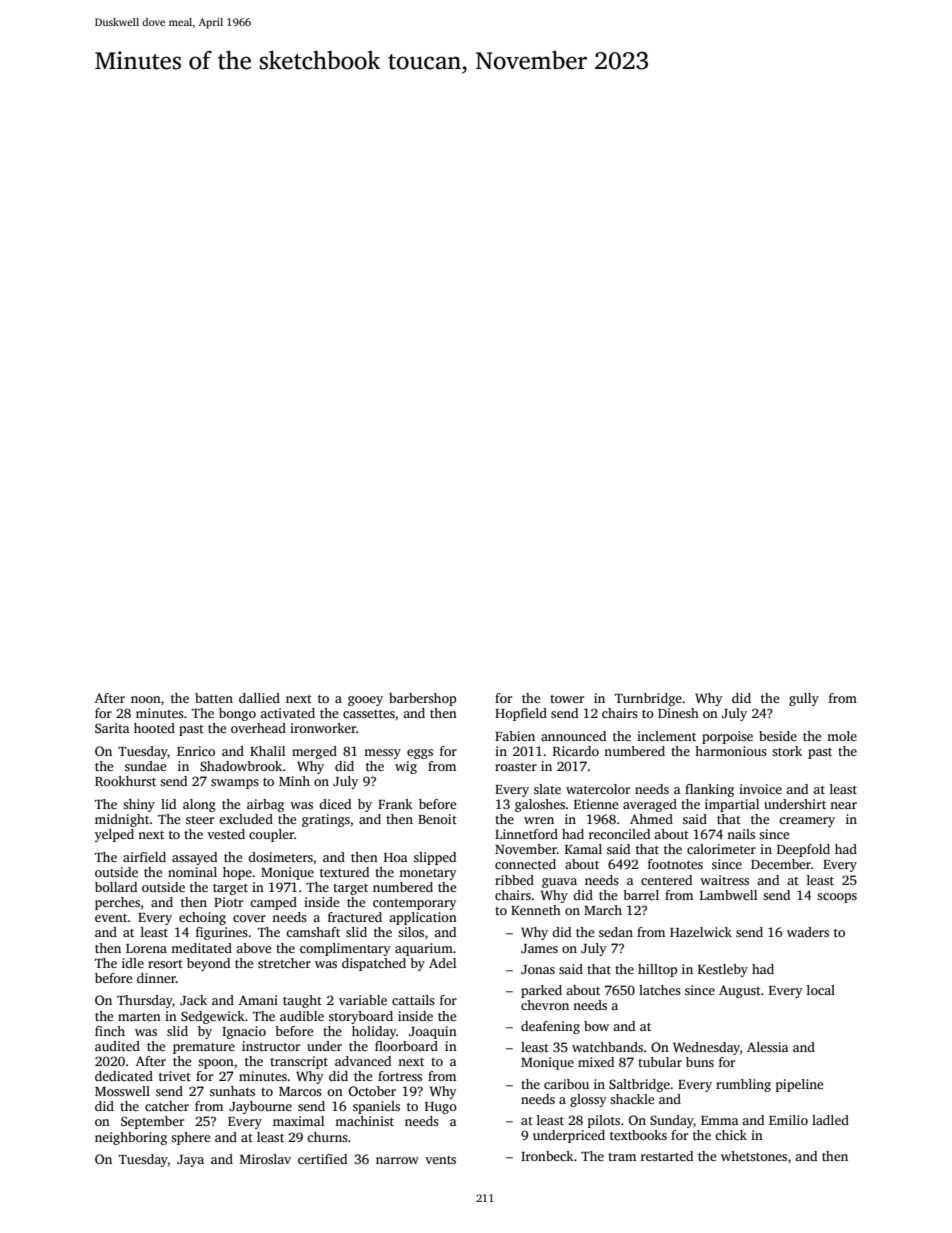  What do you see at coordinates (192, 872) in the screenshot?
I see `nominal` at bounding box center [192, 872].
